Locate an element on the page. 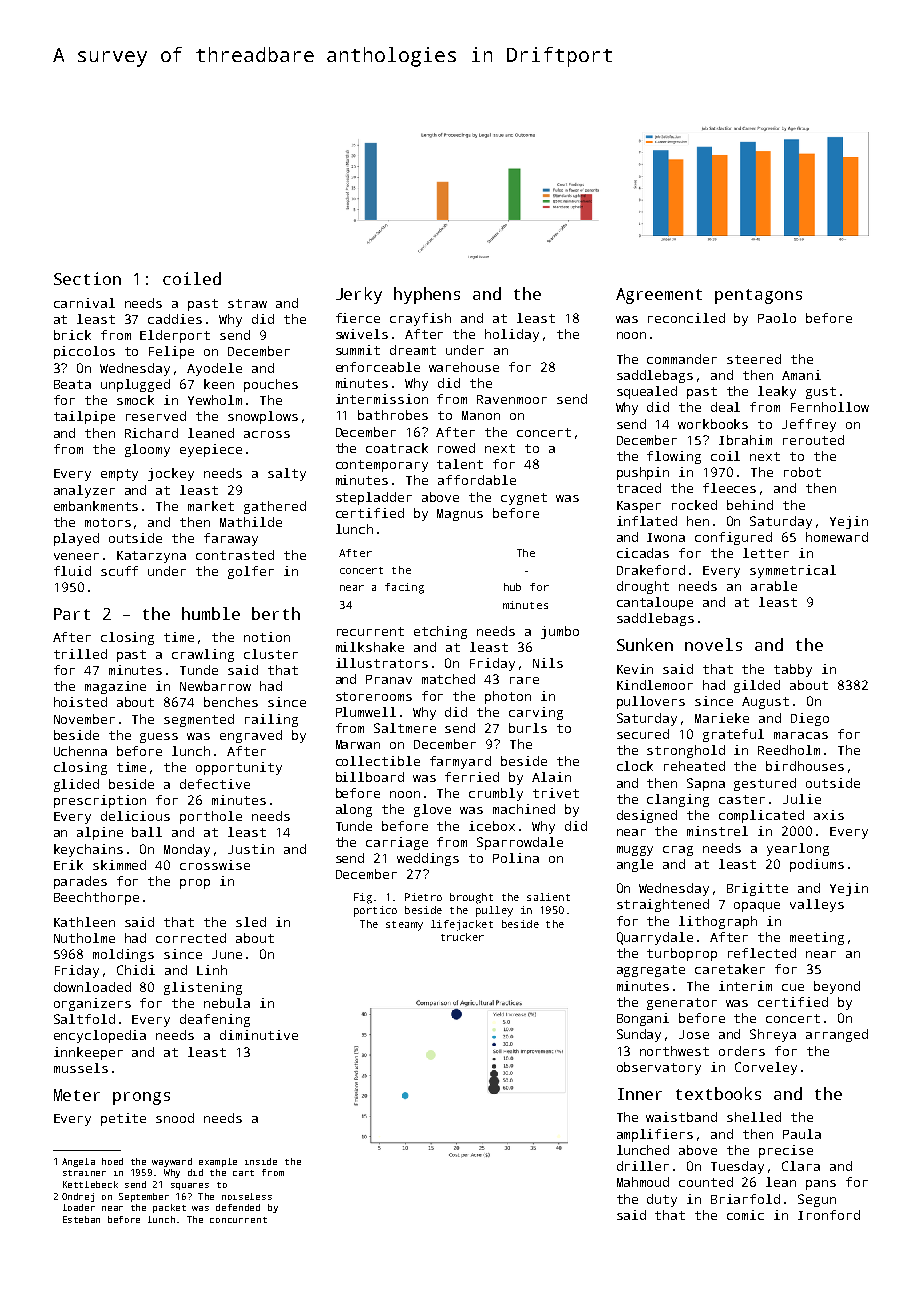  Jerky is located at coordinates (359, 295).
